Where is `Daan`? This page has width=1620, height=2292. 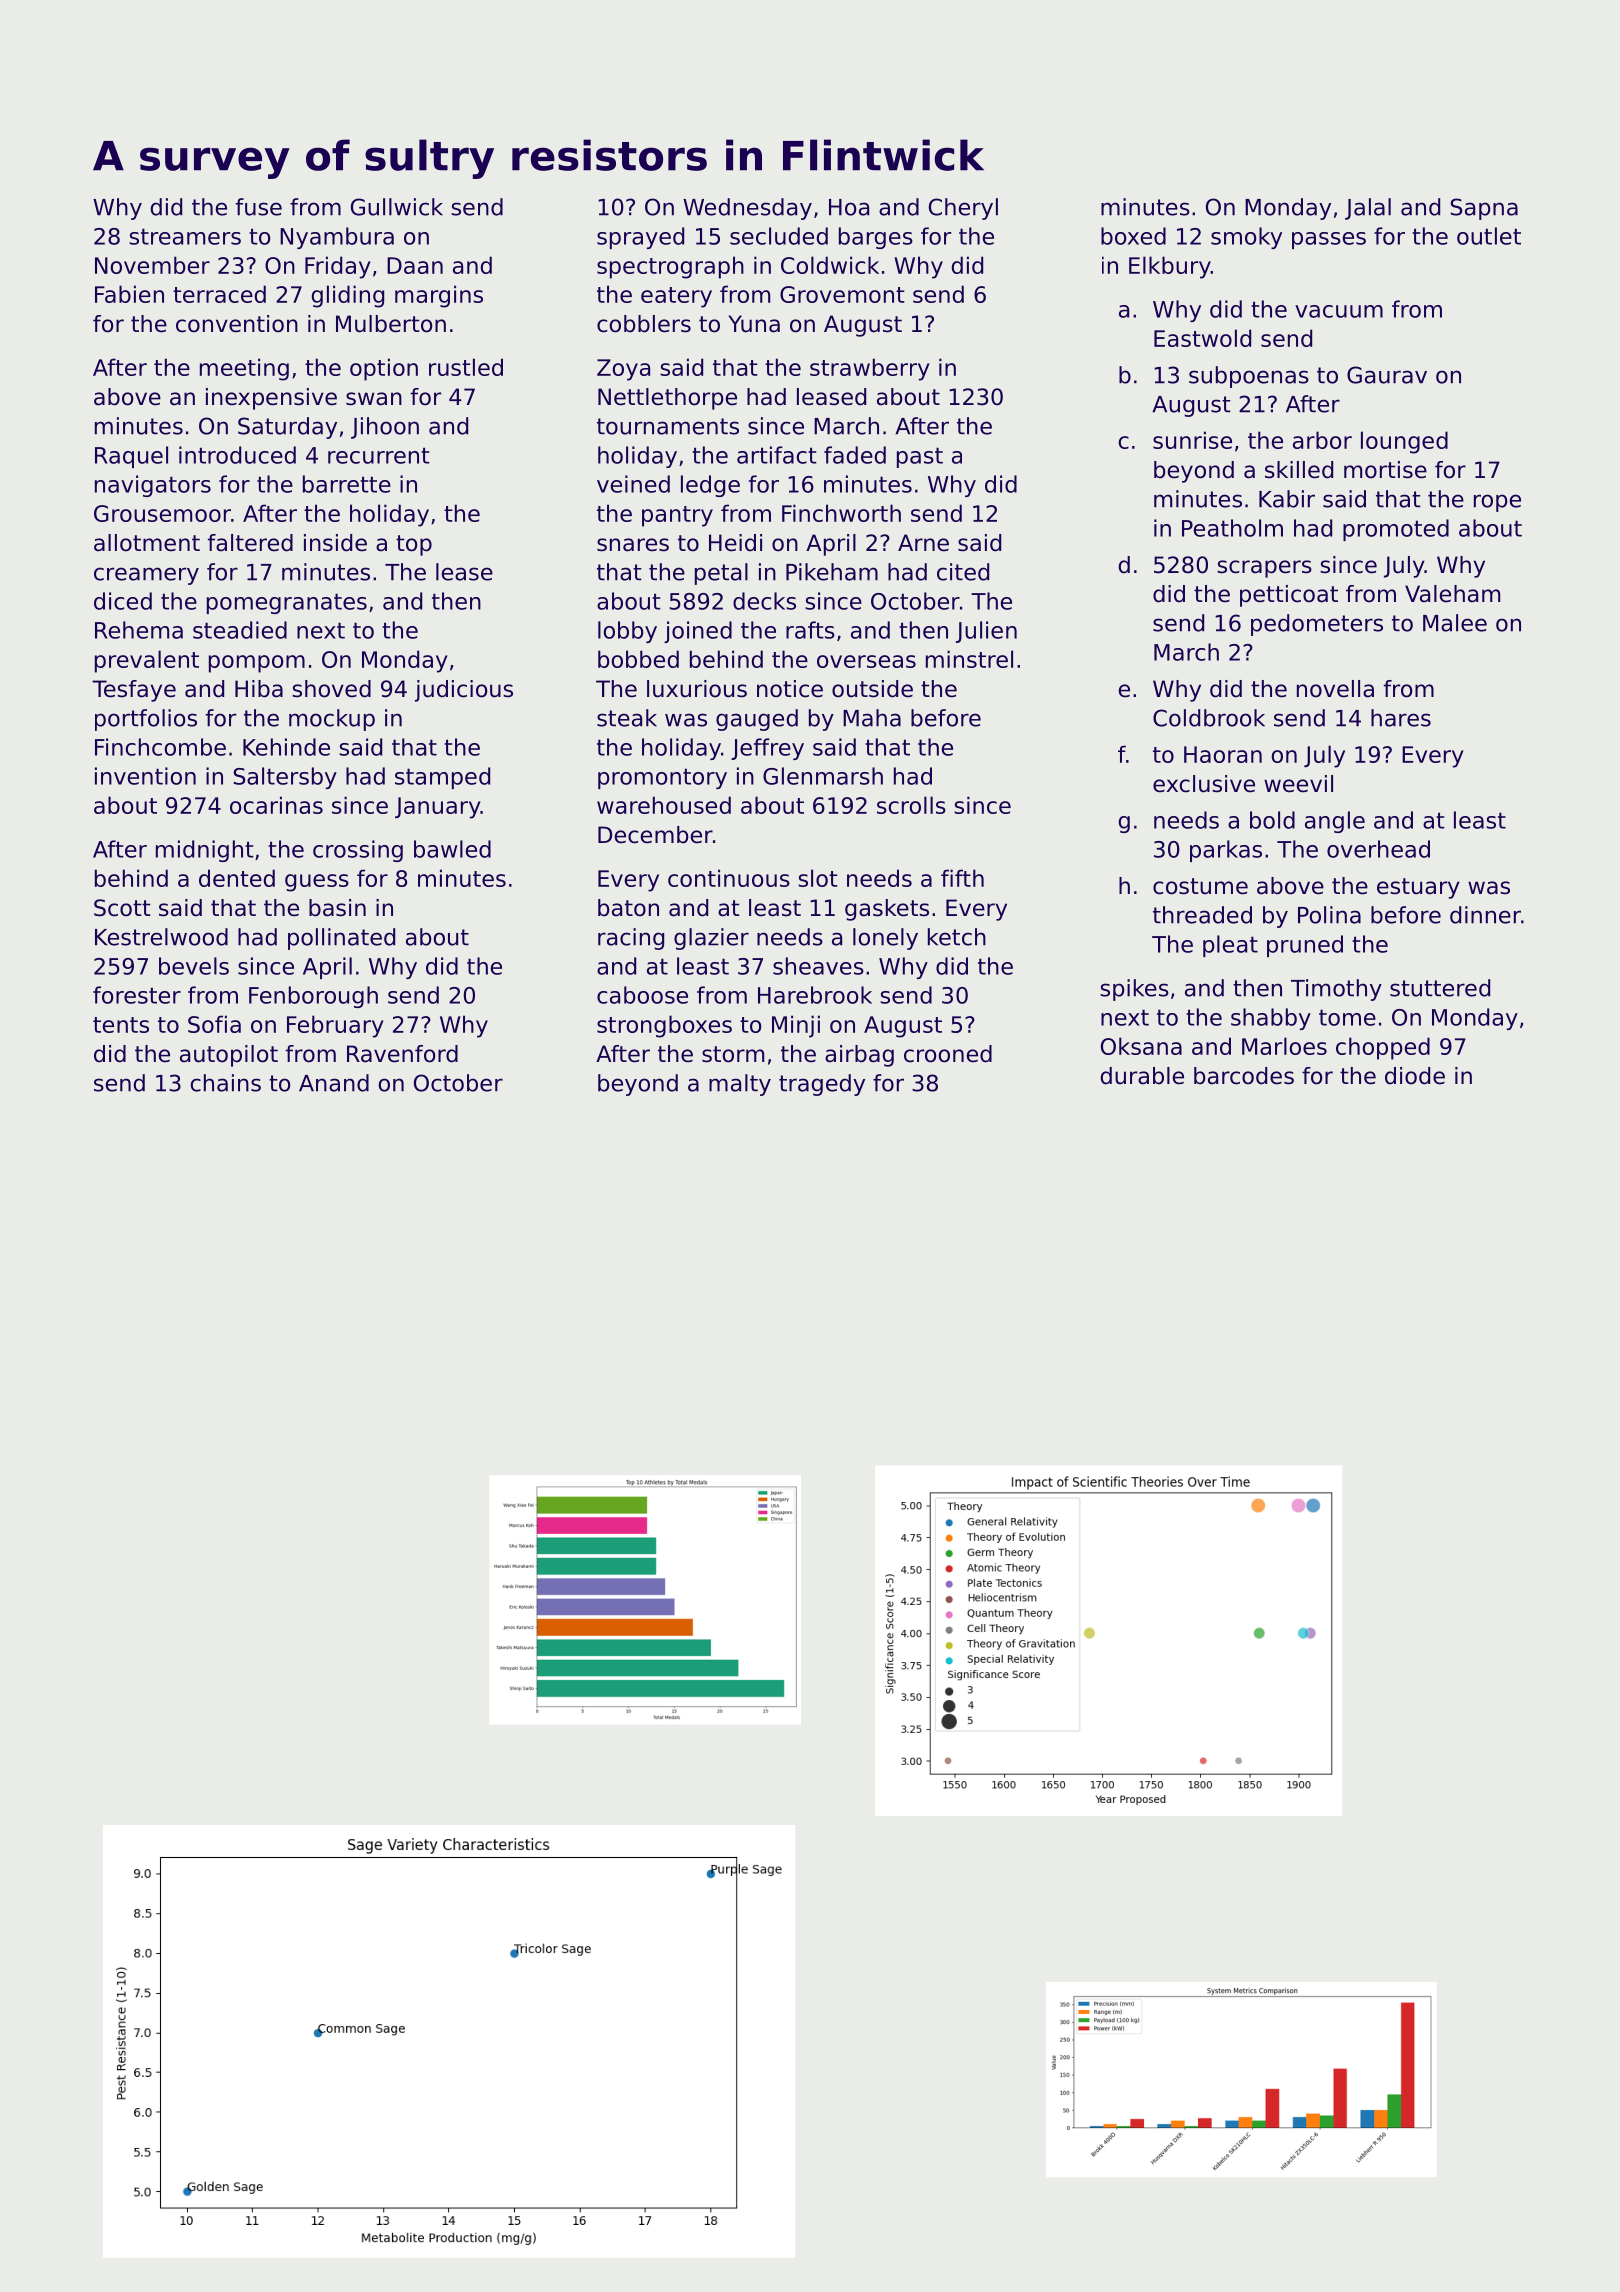 Daan is located at coordinates (415, 265).
